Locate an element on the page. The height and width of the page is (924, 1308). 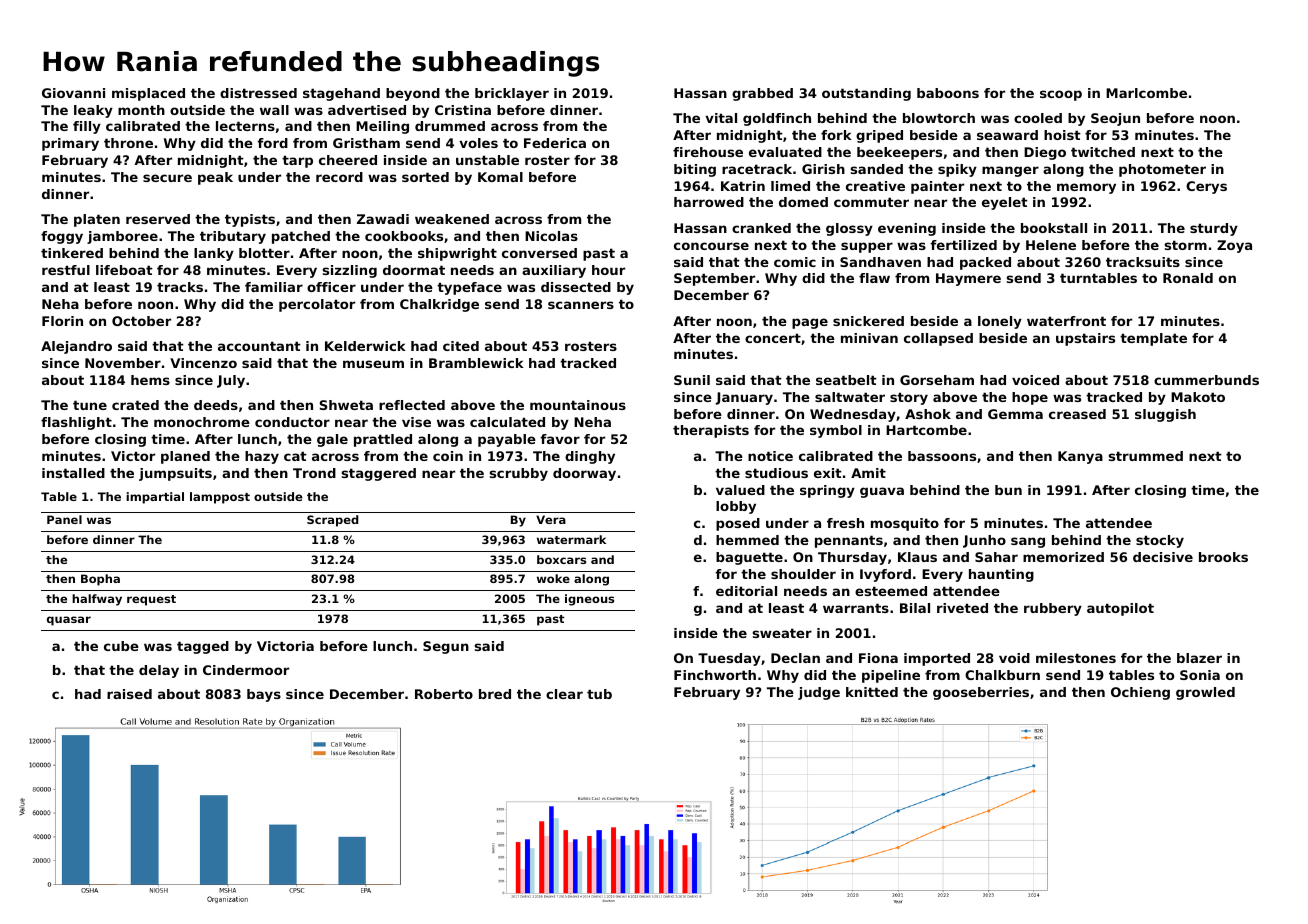
delay is located at coordinates (159, 671).
